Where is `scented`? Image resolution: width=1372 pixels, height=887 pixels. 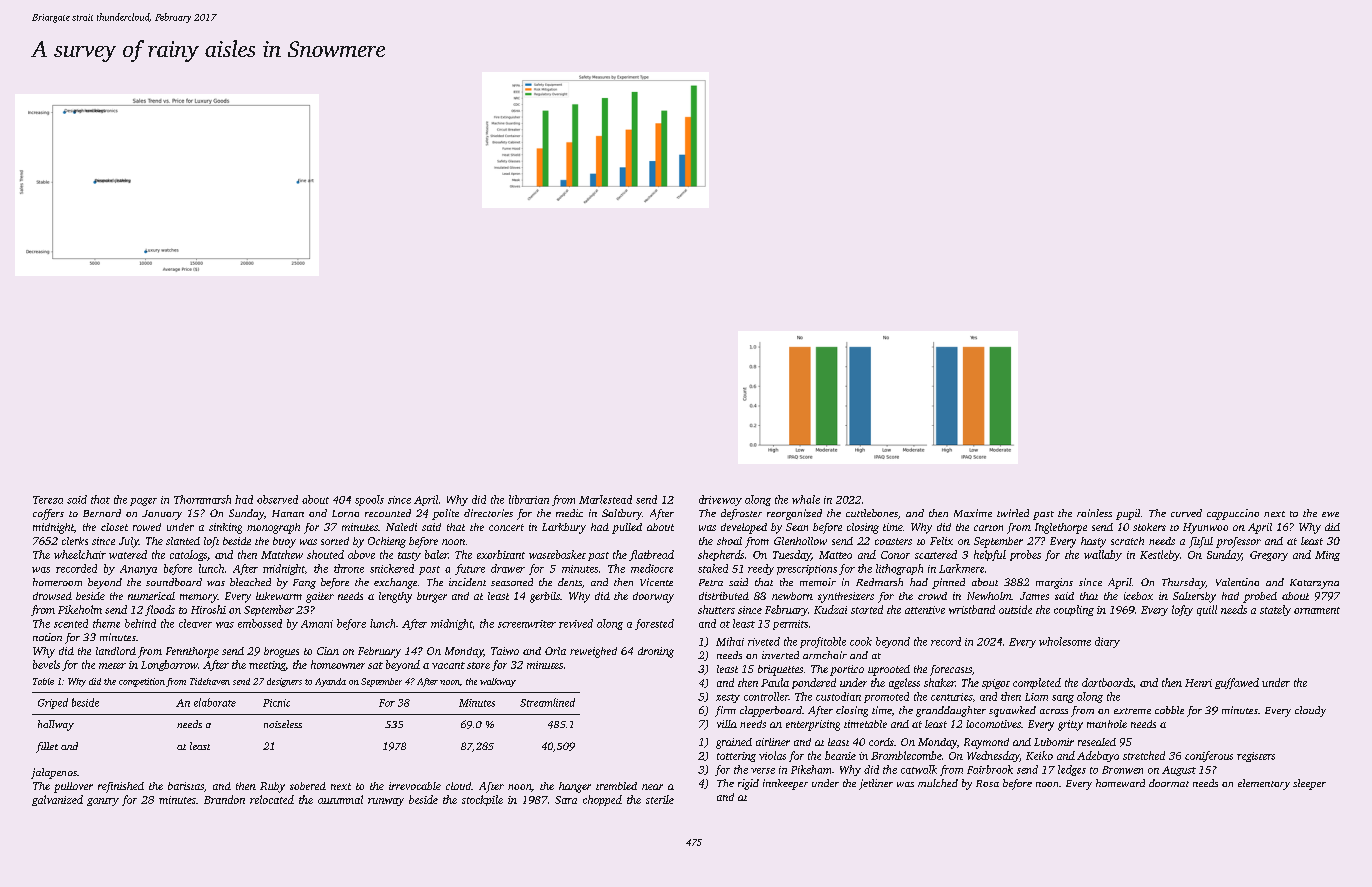
scented is located at coordinates (71, 623).
